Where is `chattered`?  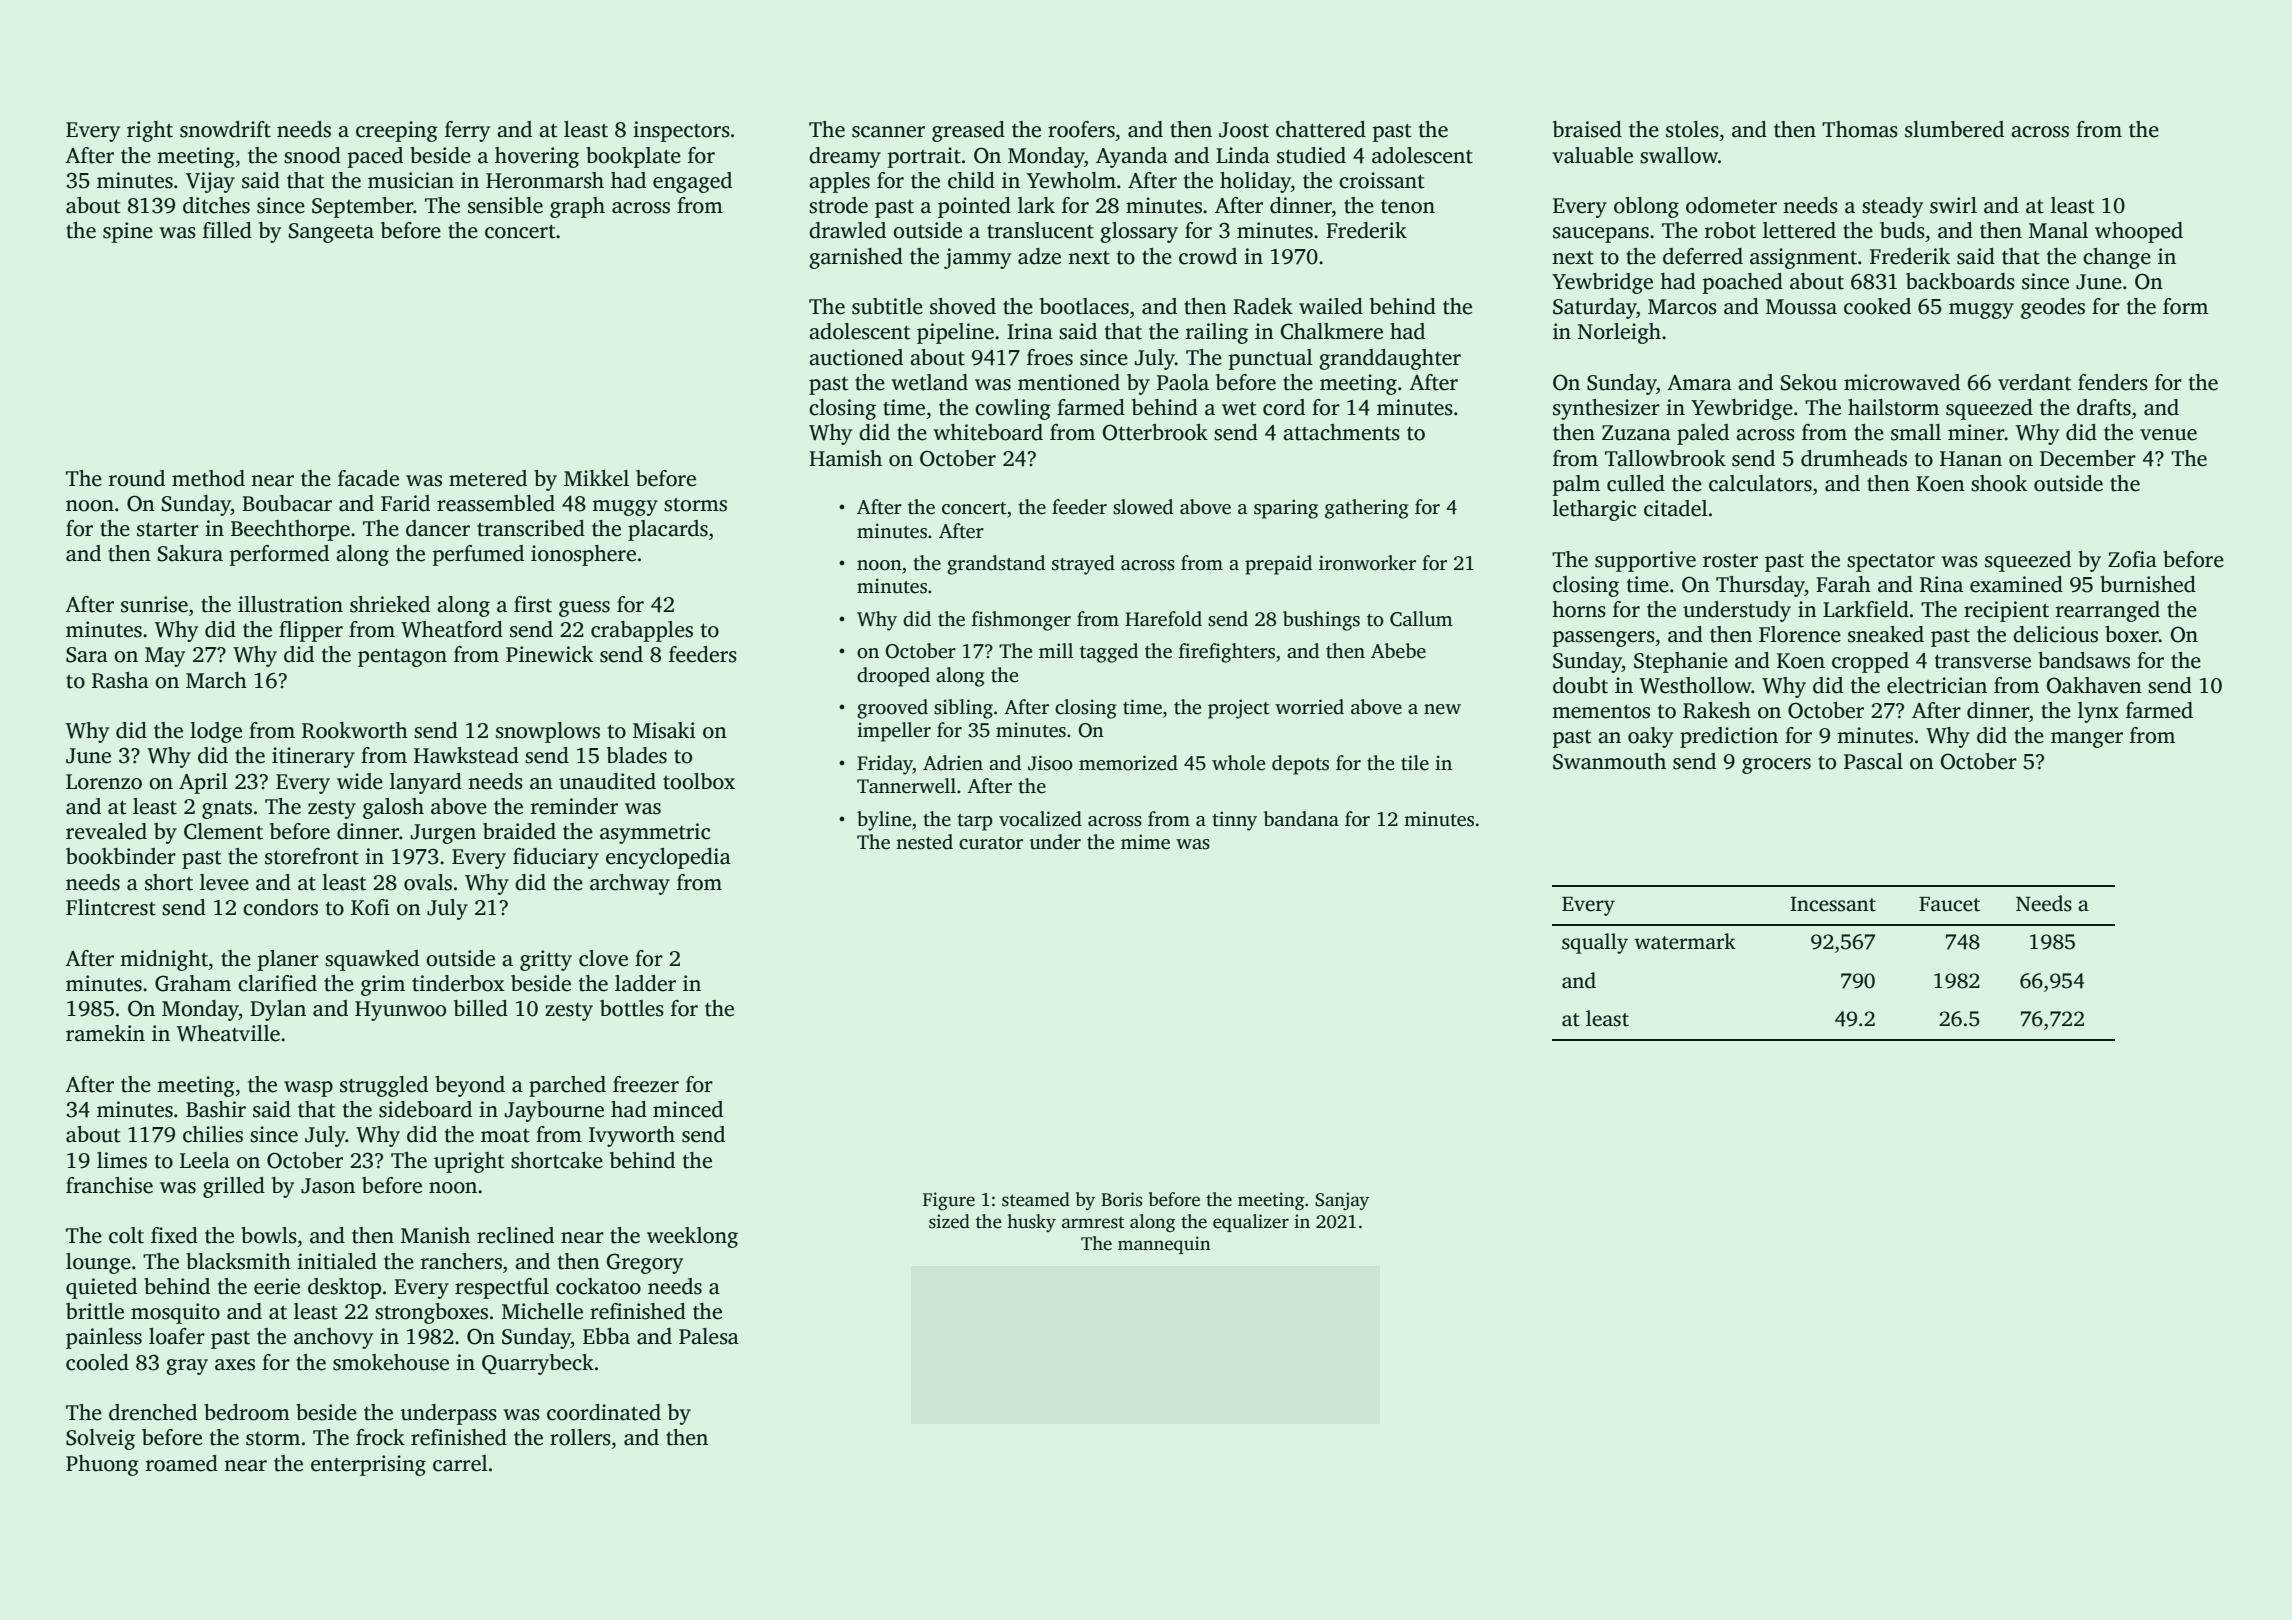 chattered is located at coordinates (1321, 129).
